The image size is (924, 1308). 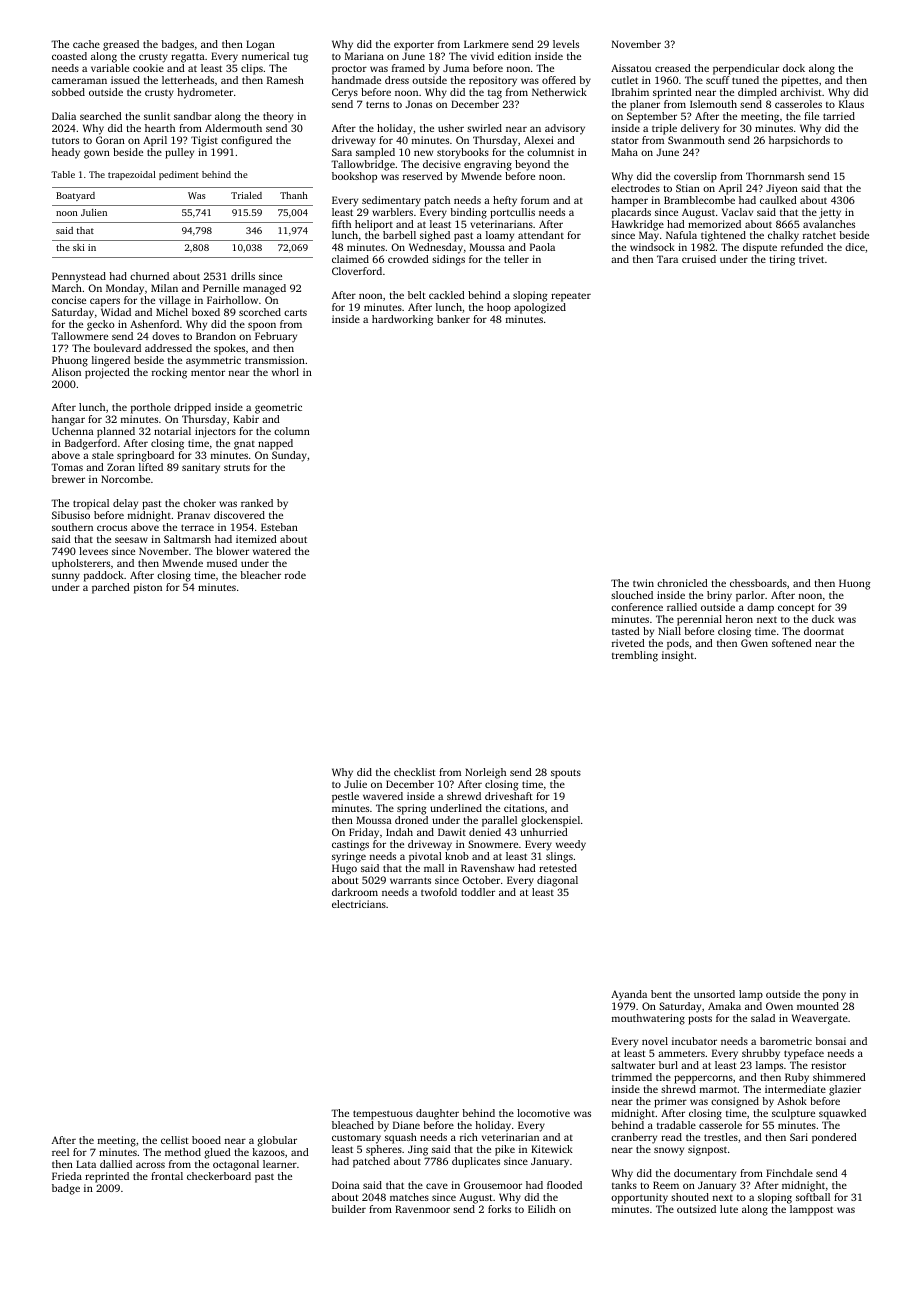 What do you see at coordinates (206, 1140) in the image?
I see `booed` at bounding box center [206, 1140].
